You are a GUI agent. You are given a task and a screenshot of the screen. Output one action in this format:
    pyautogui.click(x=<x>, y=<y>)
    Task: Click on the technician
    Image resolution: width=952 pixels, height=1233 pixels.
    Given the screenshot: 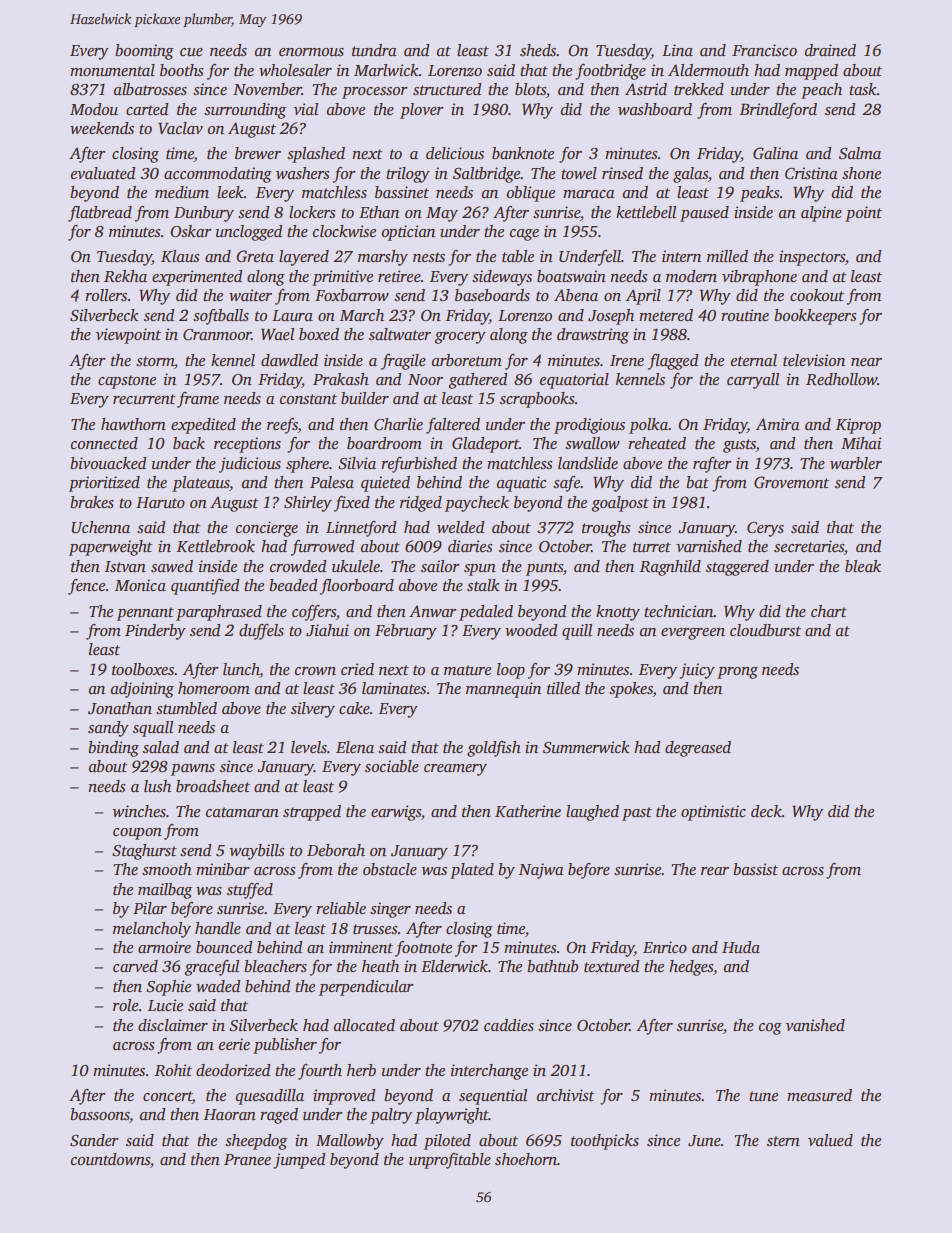 What is the action you would take?
    pyautogui.click(x=679, y=611)
